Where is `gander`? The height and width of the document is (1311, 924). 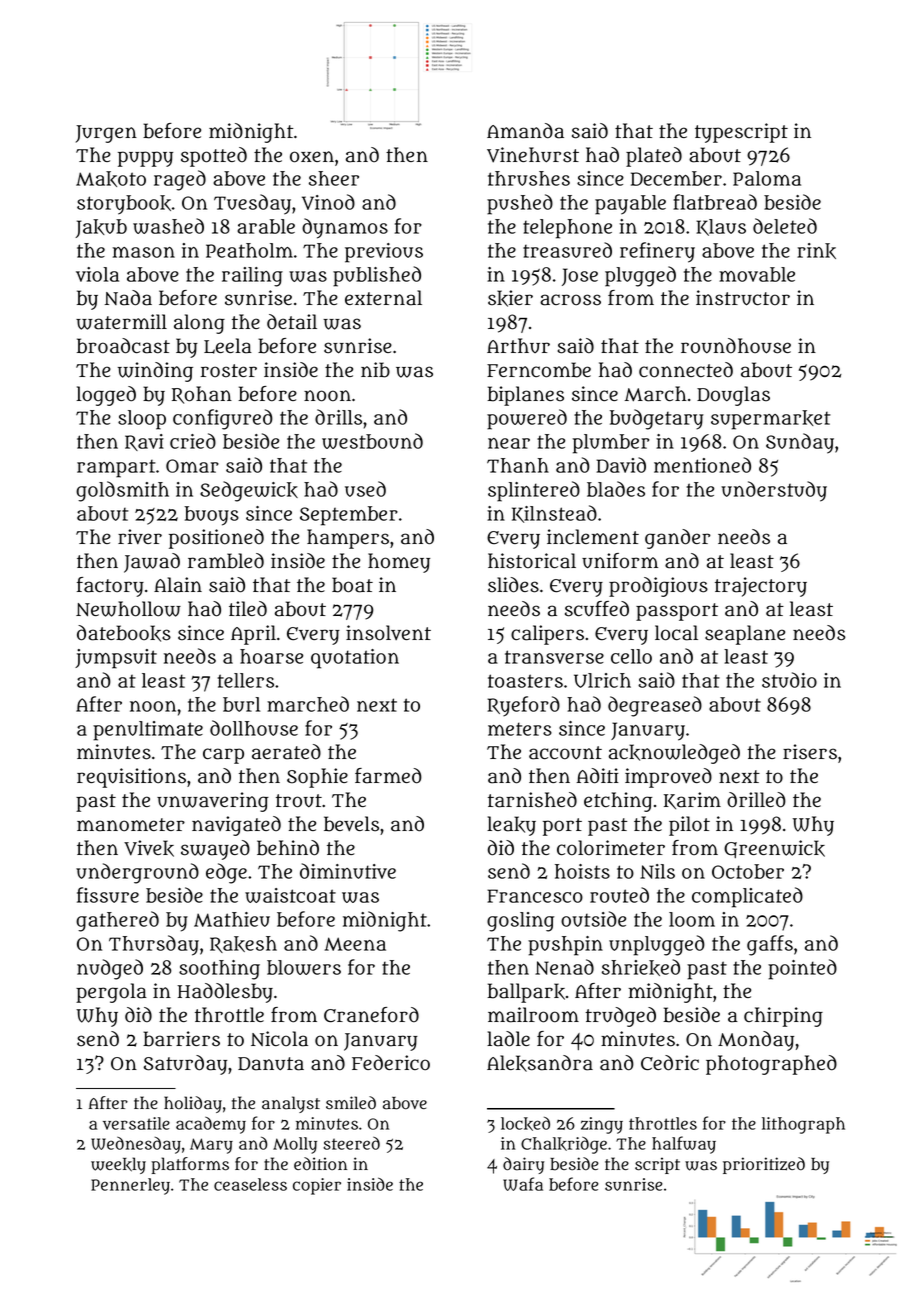
gander is located at coordinates (677, 539).
